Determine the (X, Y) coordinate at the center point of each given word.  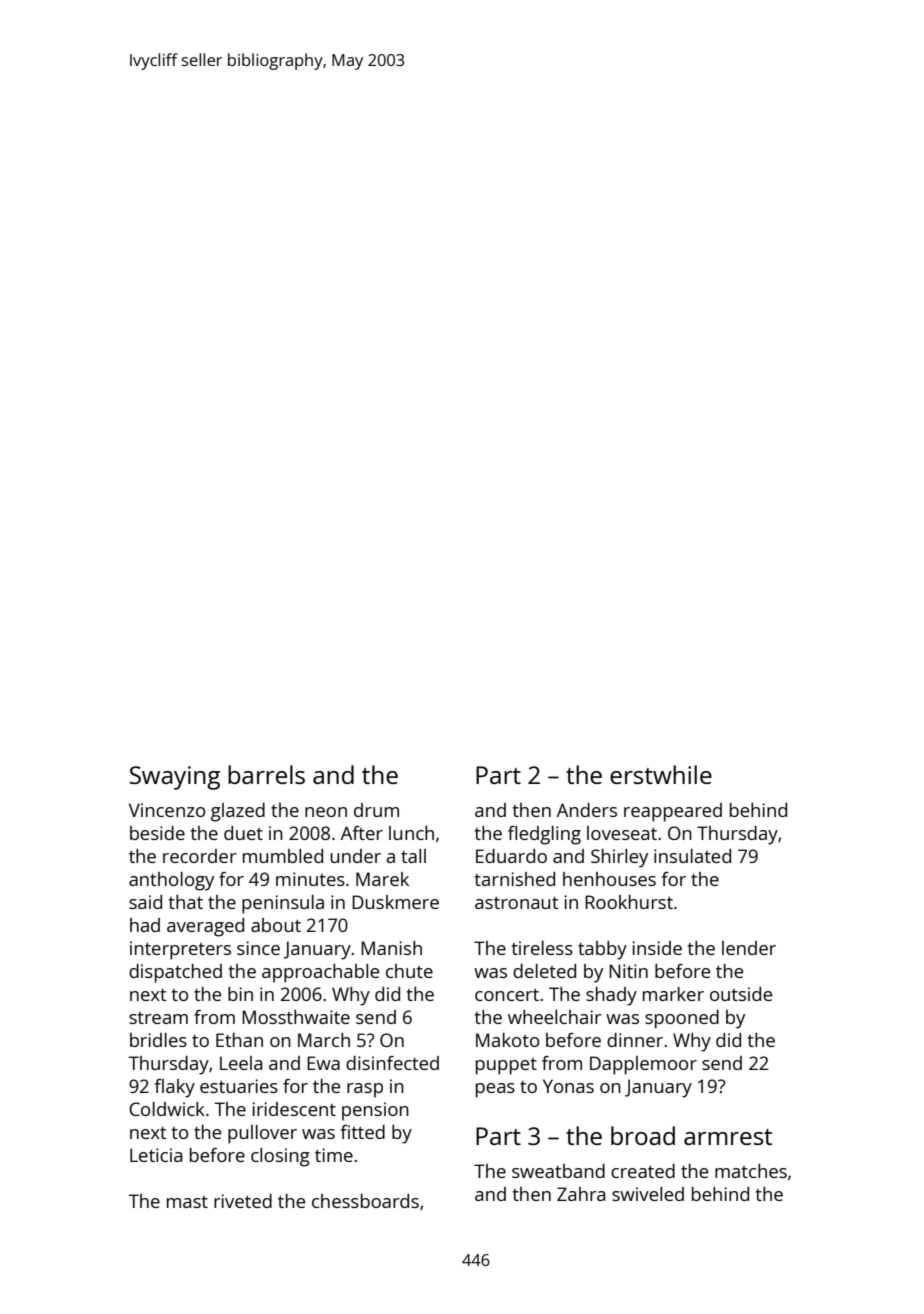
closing (280, 1157)
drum (376, 810)
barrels (266, 774)
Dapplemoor (643, 1065)
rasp (365, 1090)
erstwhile (661, 774)
